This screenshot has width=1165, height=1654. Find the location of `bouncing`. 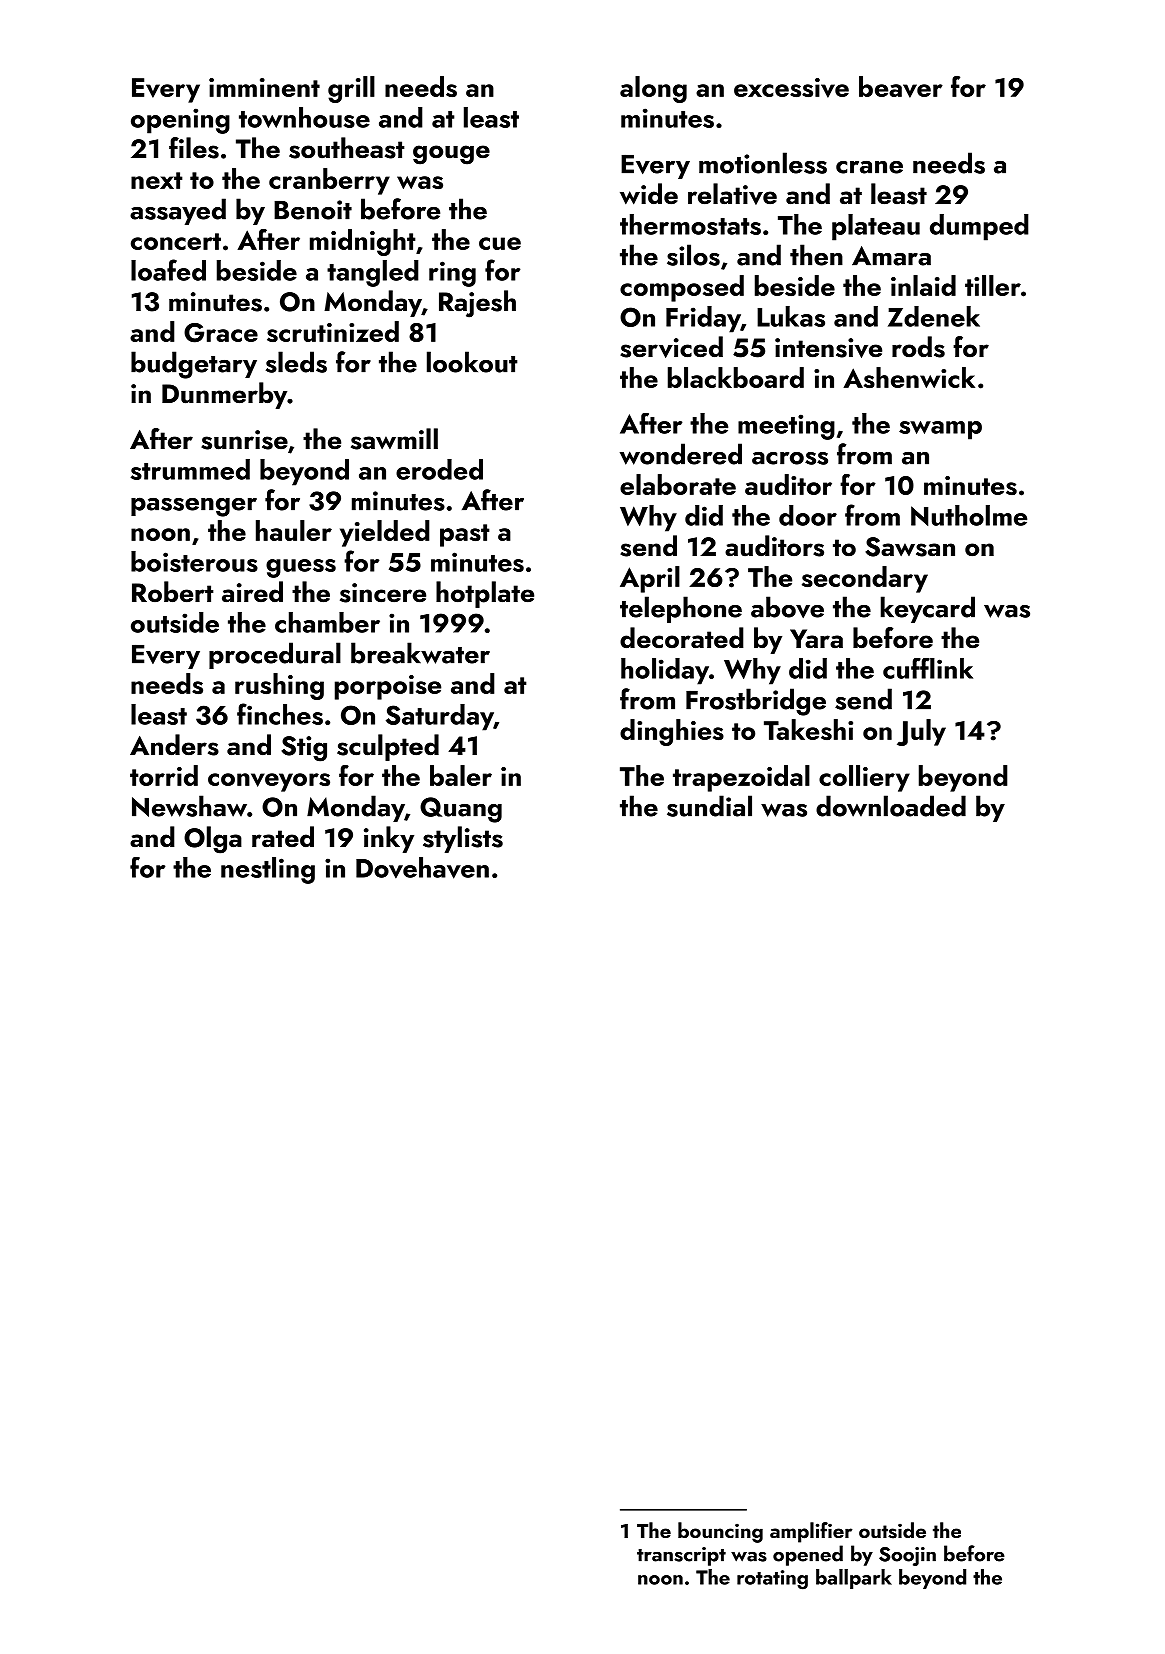

bouncing is located at coordinates (720, 1532).
